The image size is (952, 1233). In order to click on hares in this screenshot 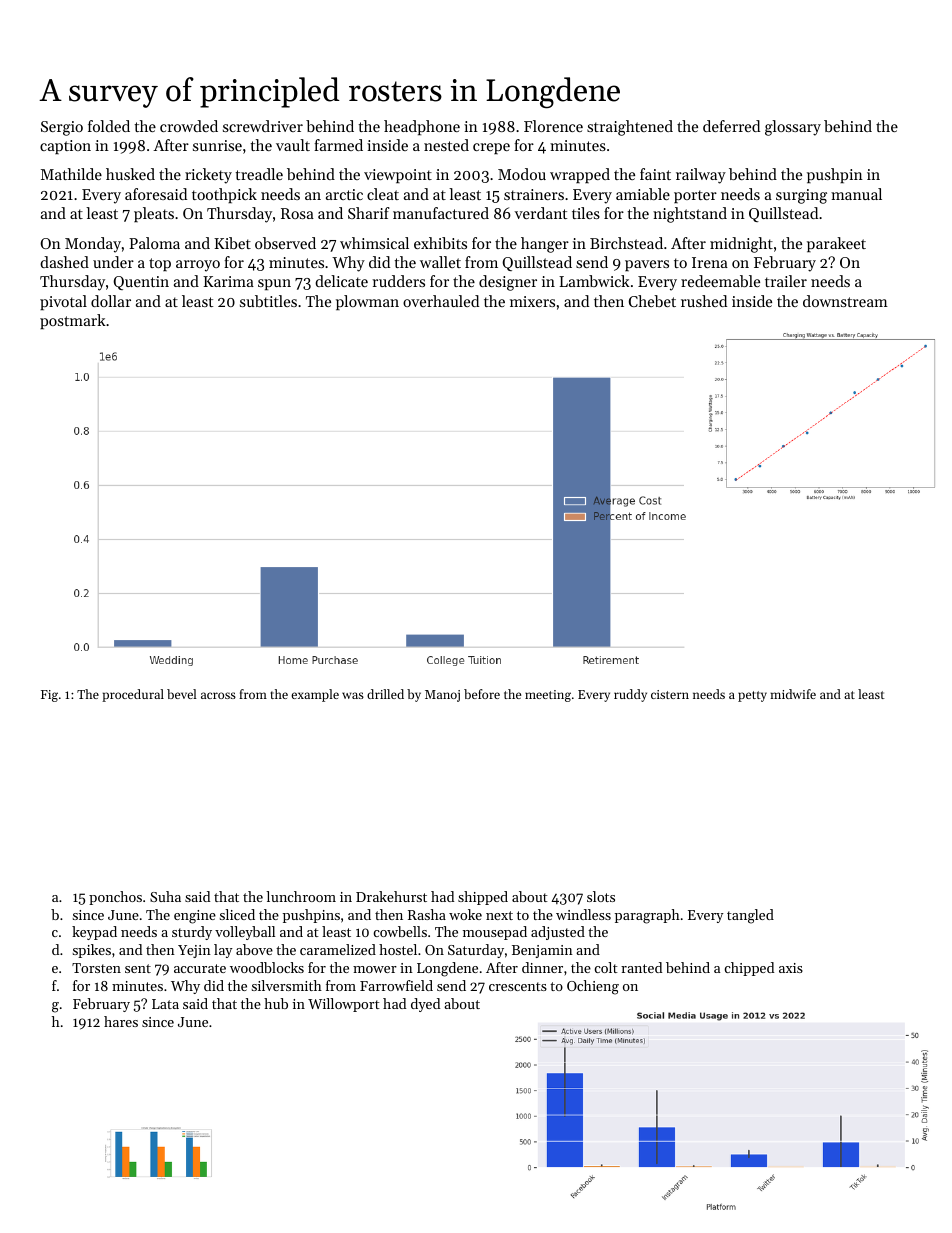, I will do `click(121, 1021)`.
